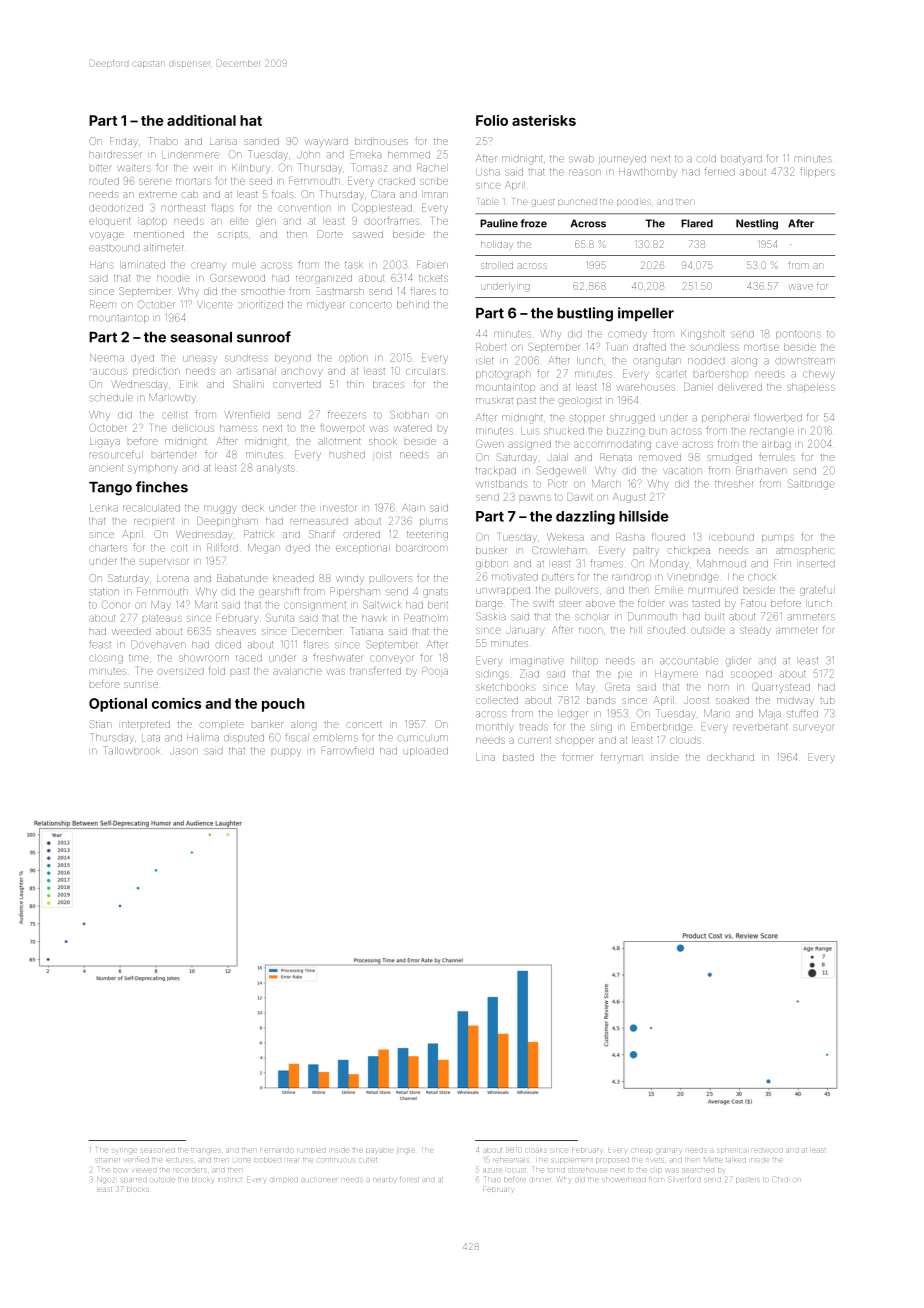 This image has width=924, height=1308. What do you see at coordinates (222, 725) in the image?
I see `complete` at bounding box center [222, 725].
